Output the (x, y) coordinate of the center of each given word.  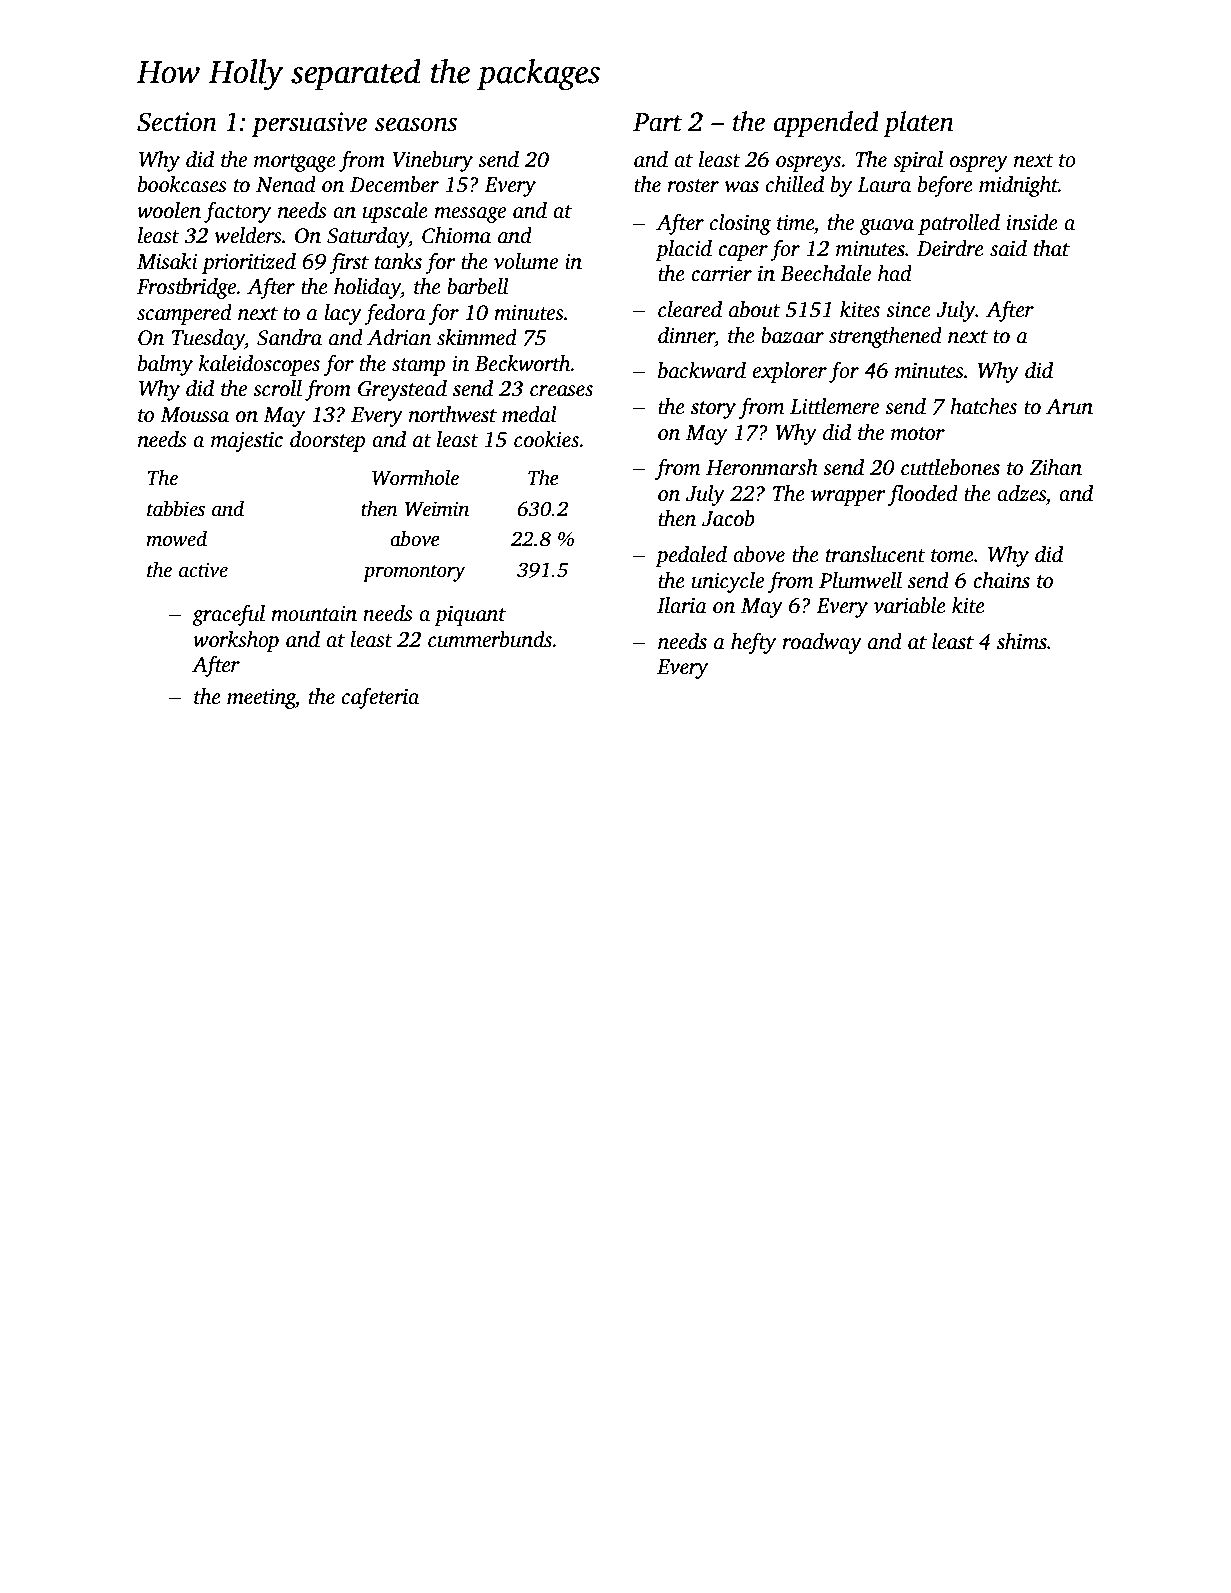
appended (826, 124)
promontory (414, 573)
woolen (169, 210)
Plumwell (860, 580)
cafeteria (380, 698)
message (470, 215)
